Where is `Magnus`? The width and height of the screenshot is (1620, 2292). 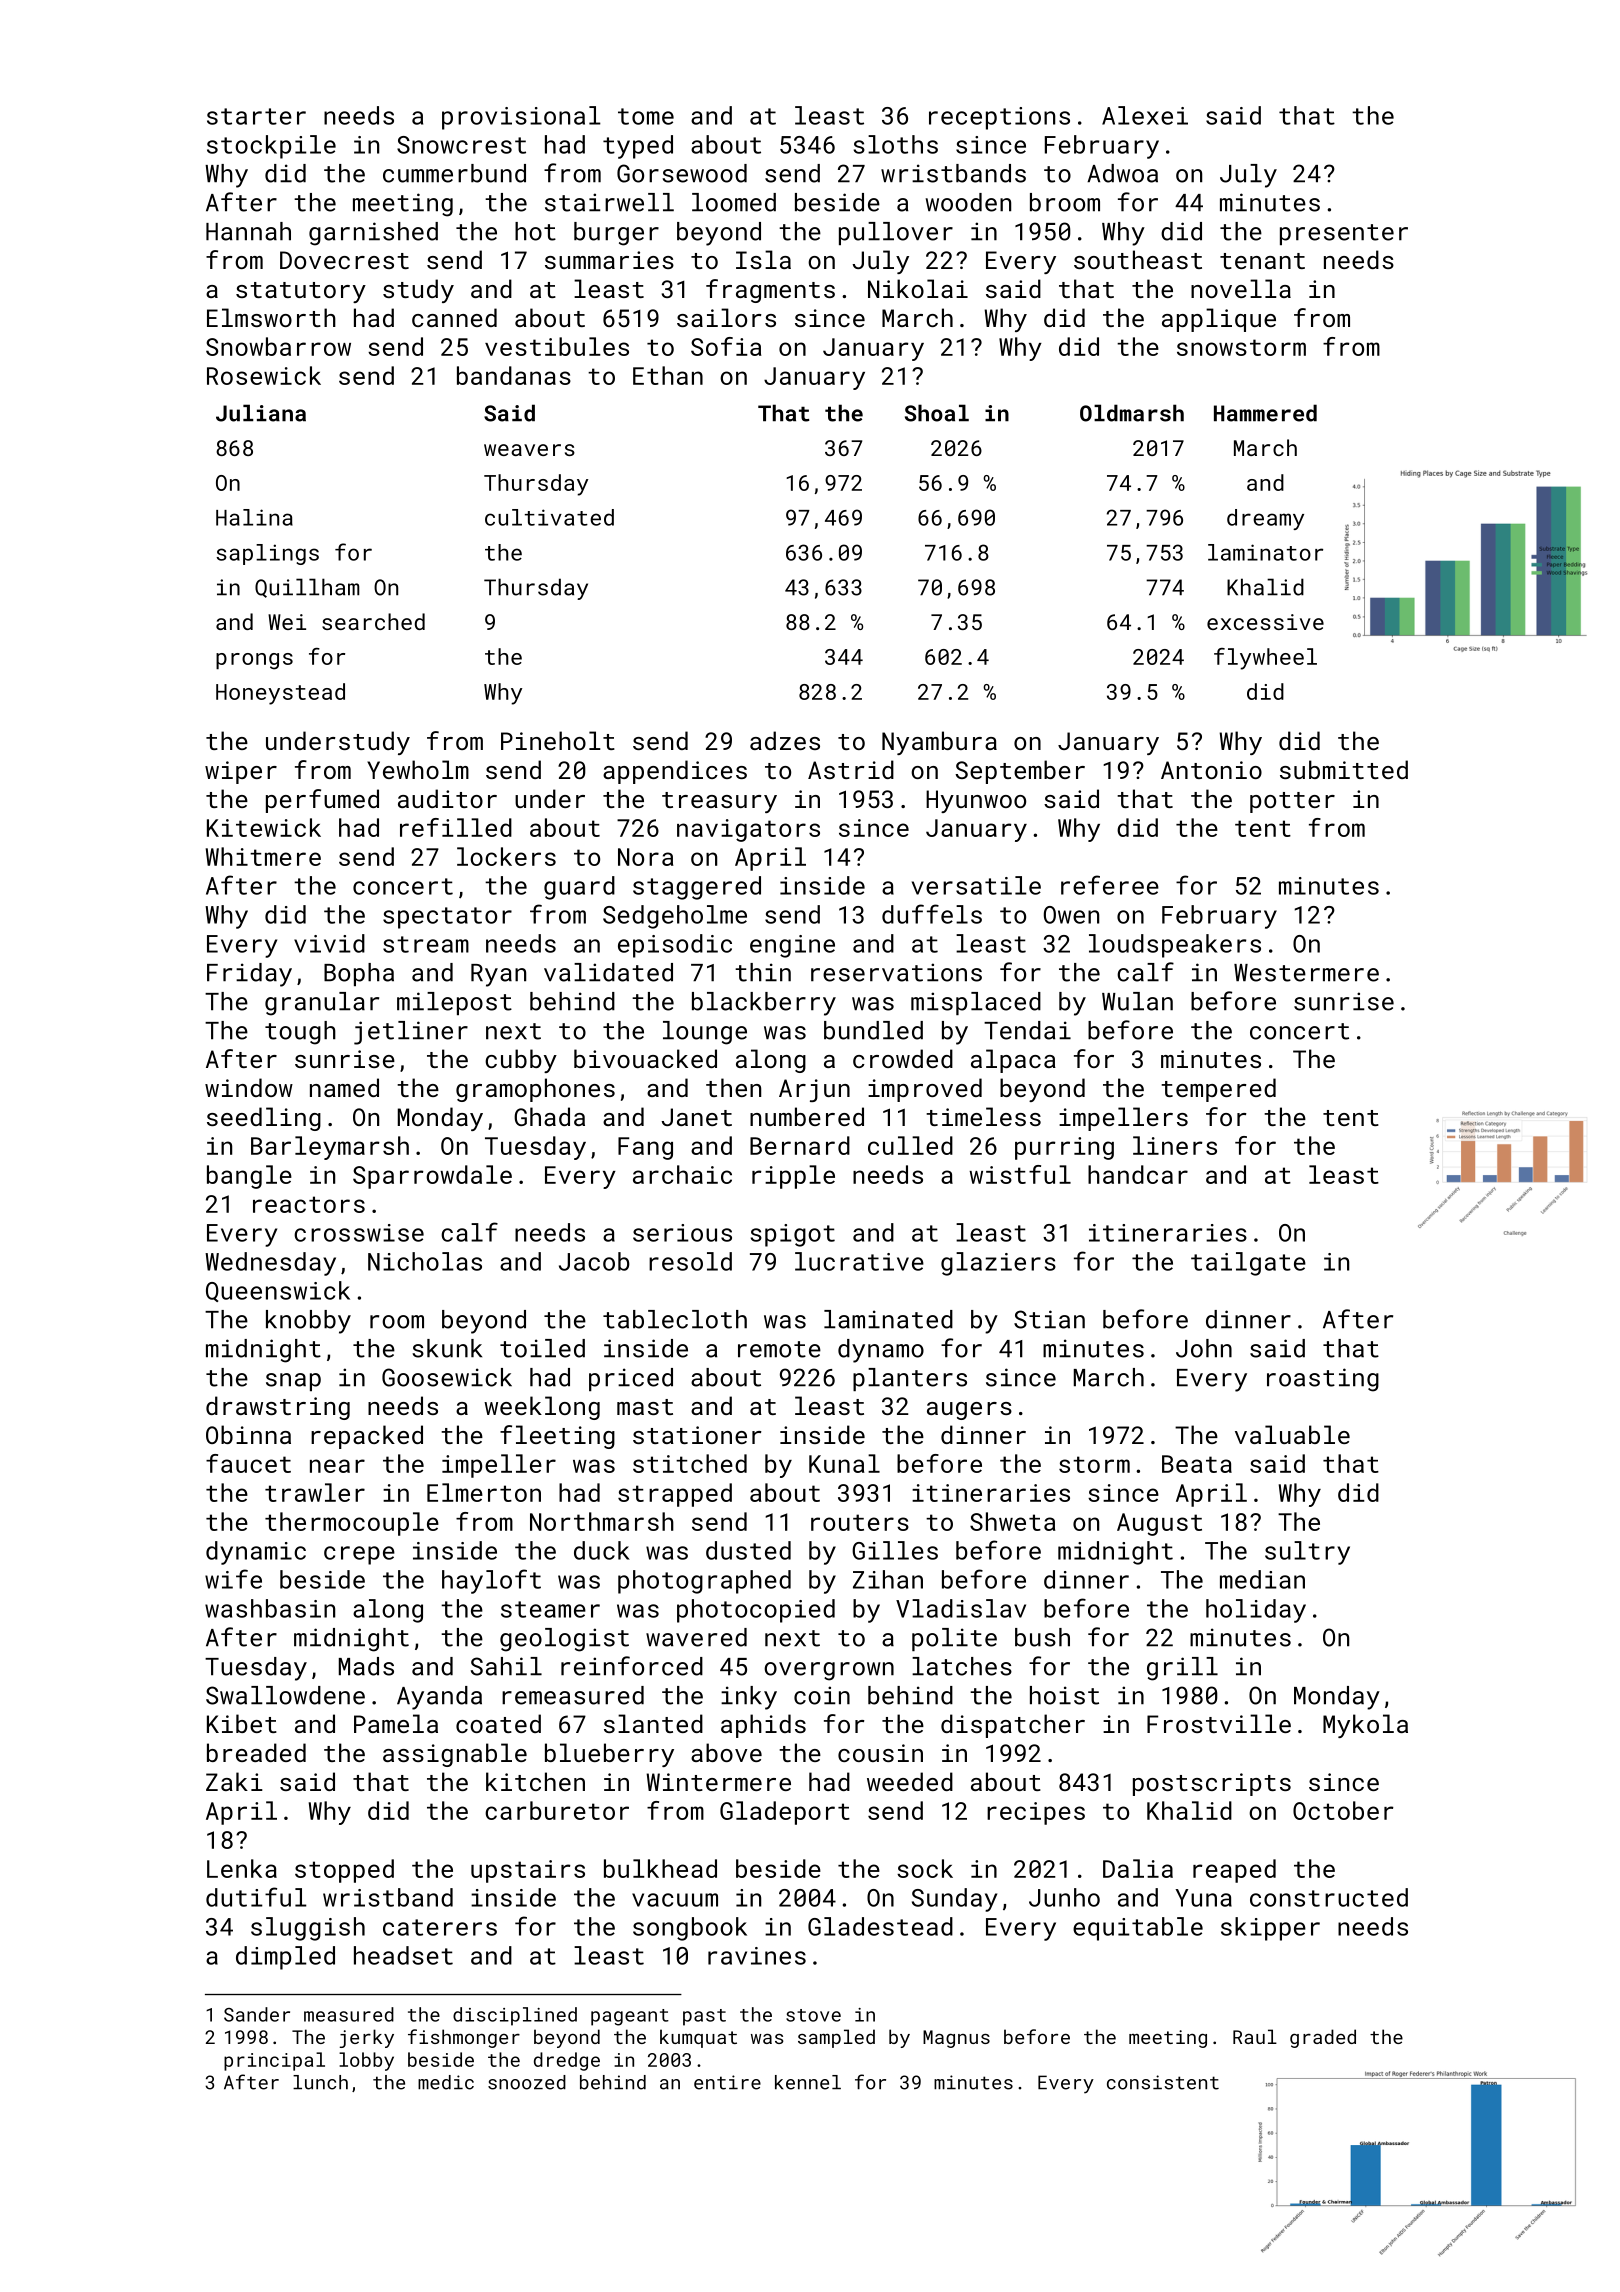
Magnus is located at coordinates (956, 2039).
